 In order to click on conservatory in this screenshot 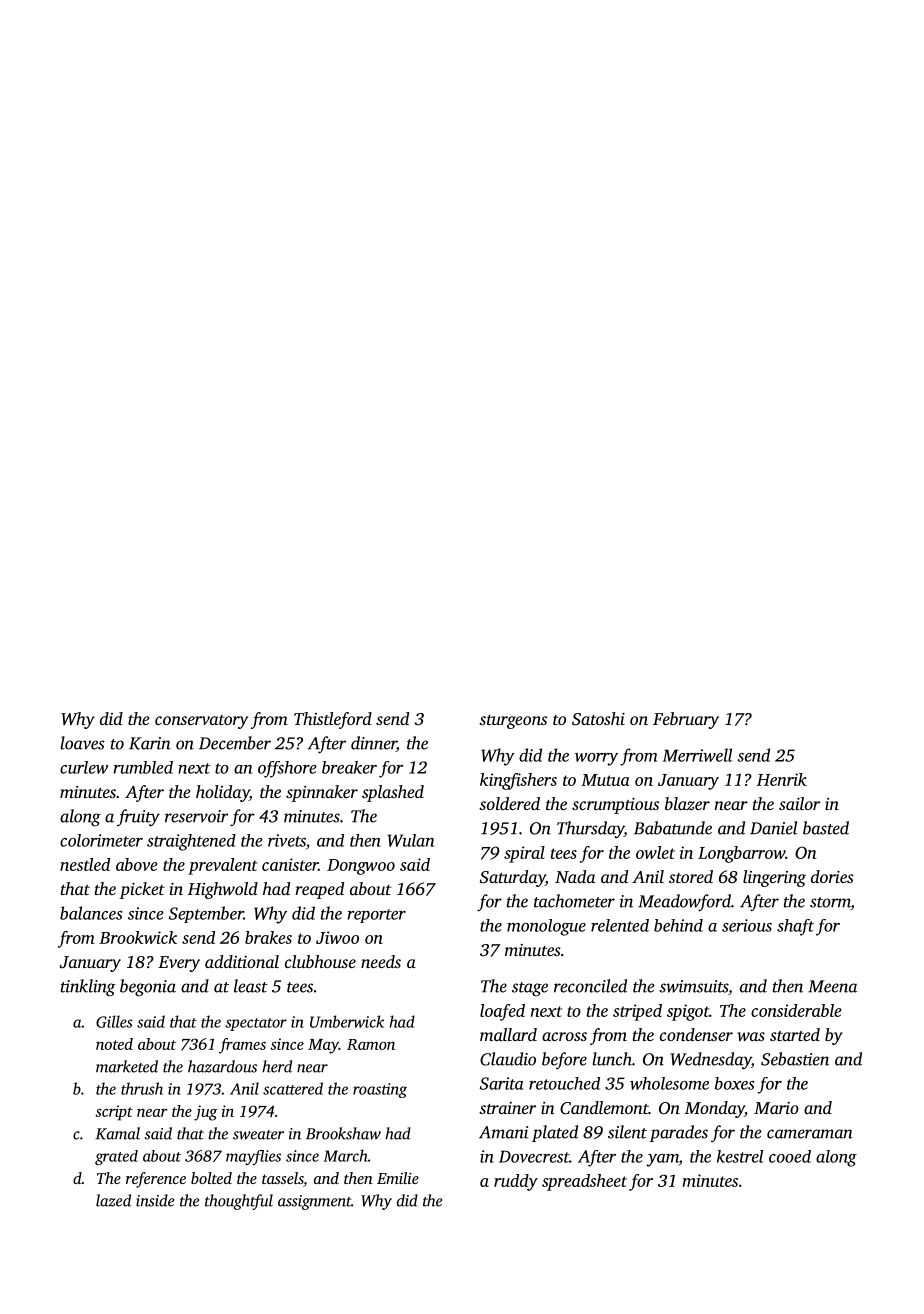, I will do `click(201, 722)`.
